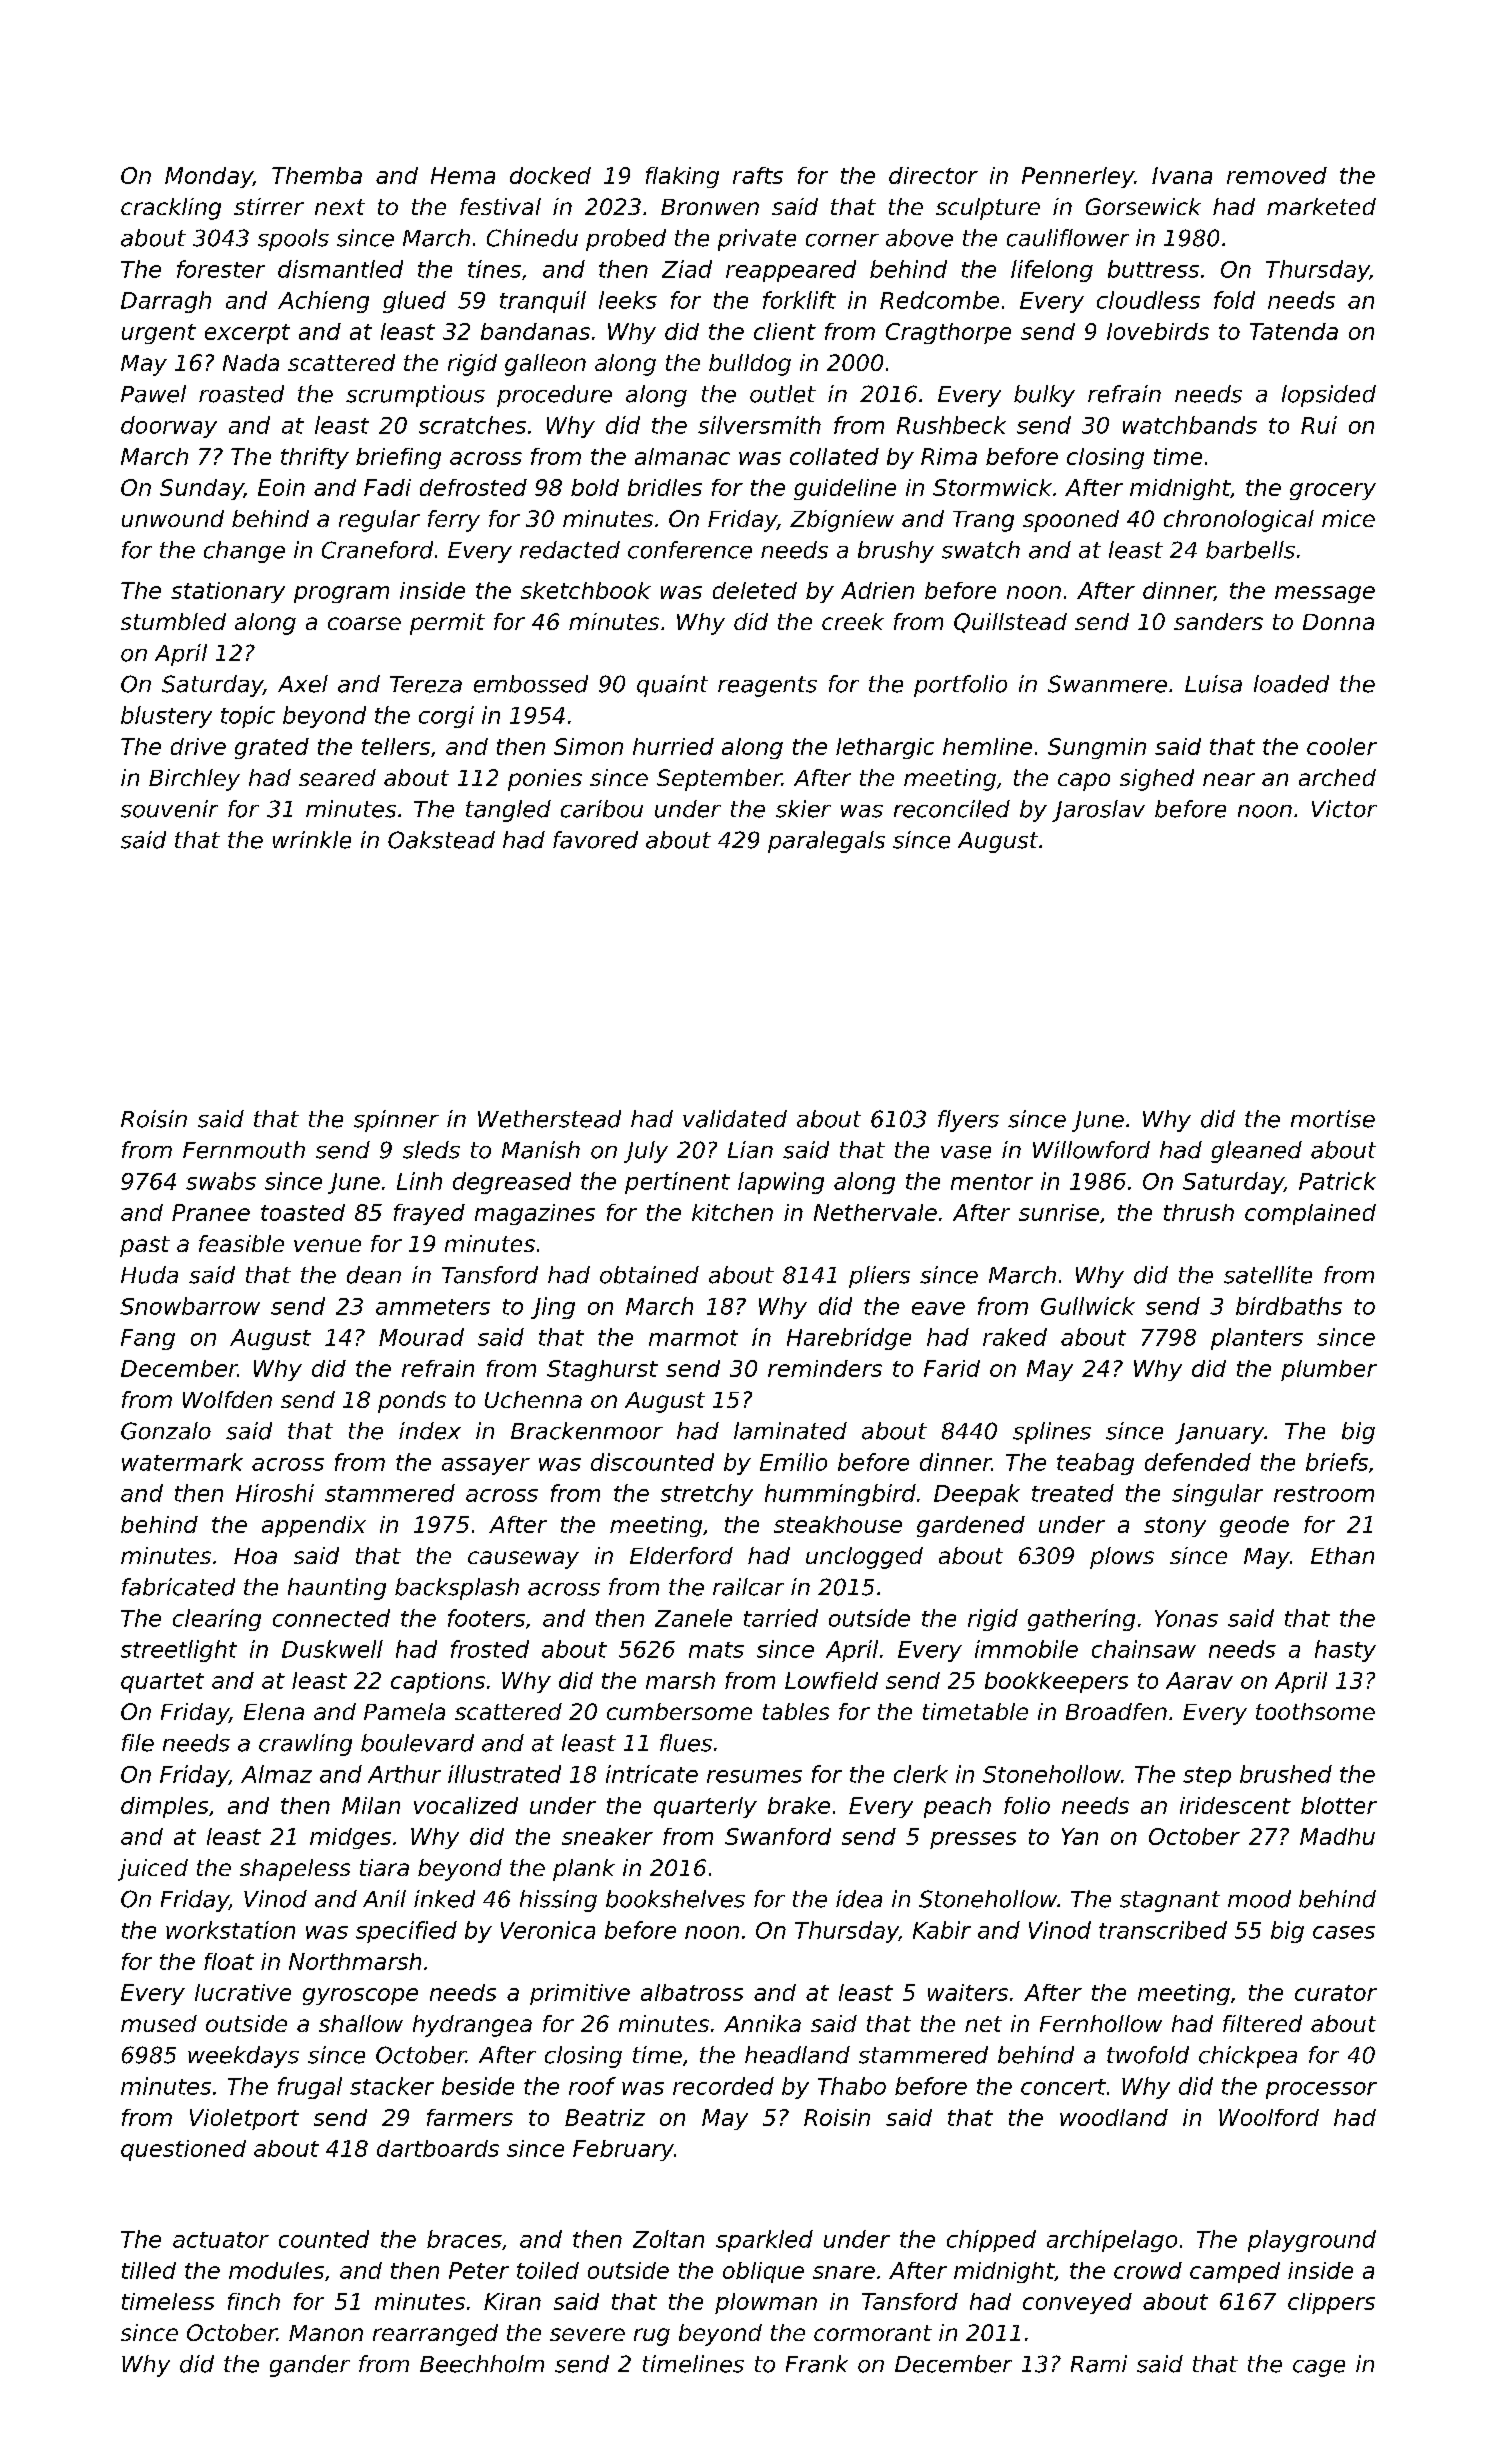 The width and height of the screenshot is (1496, 2464). I want to click on coarse, so click(364, 623).
